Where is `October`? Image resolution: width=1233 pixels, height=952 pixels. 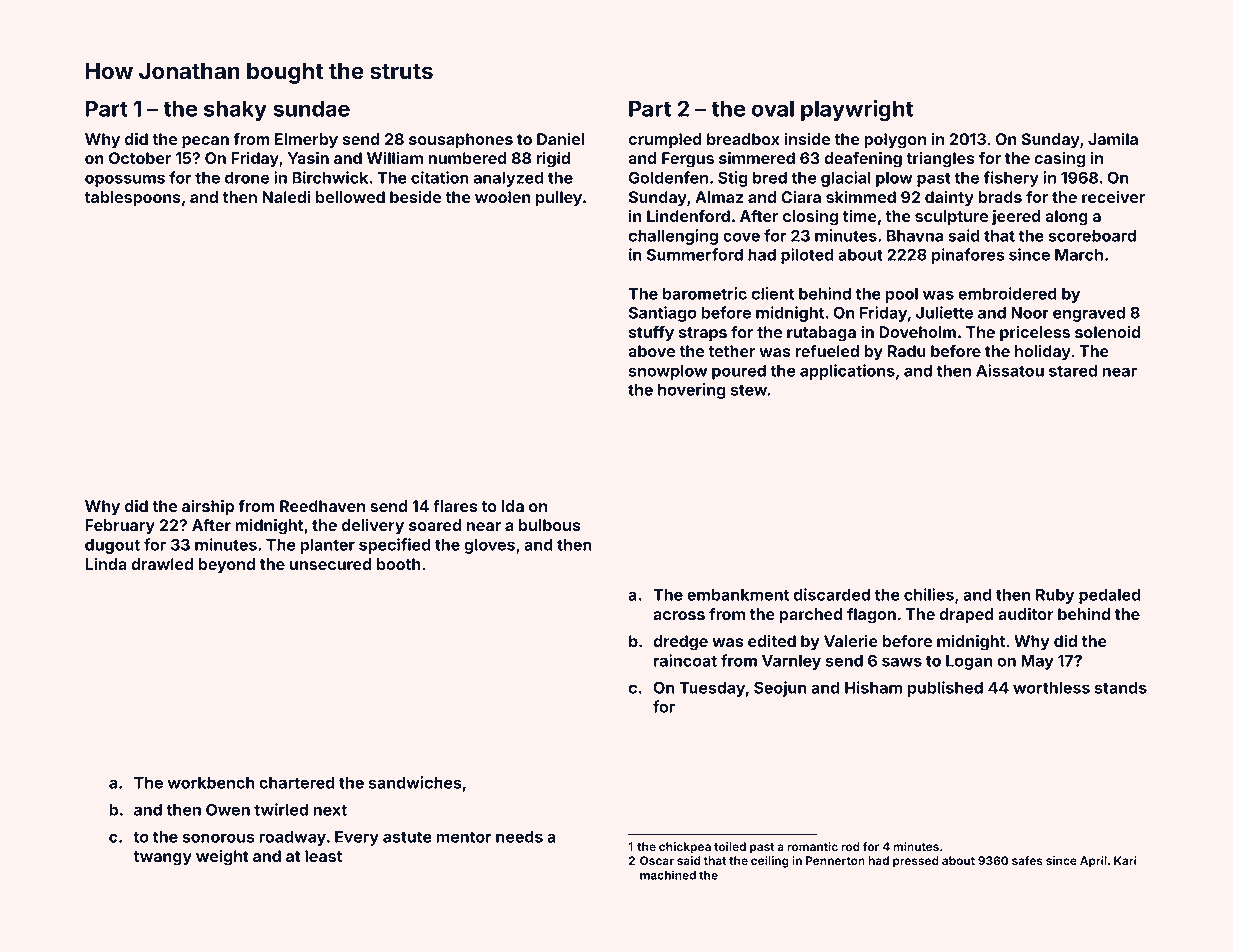 October is located at coordinates (140, 158).
